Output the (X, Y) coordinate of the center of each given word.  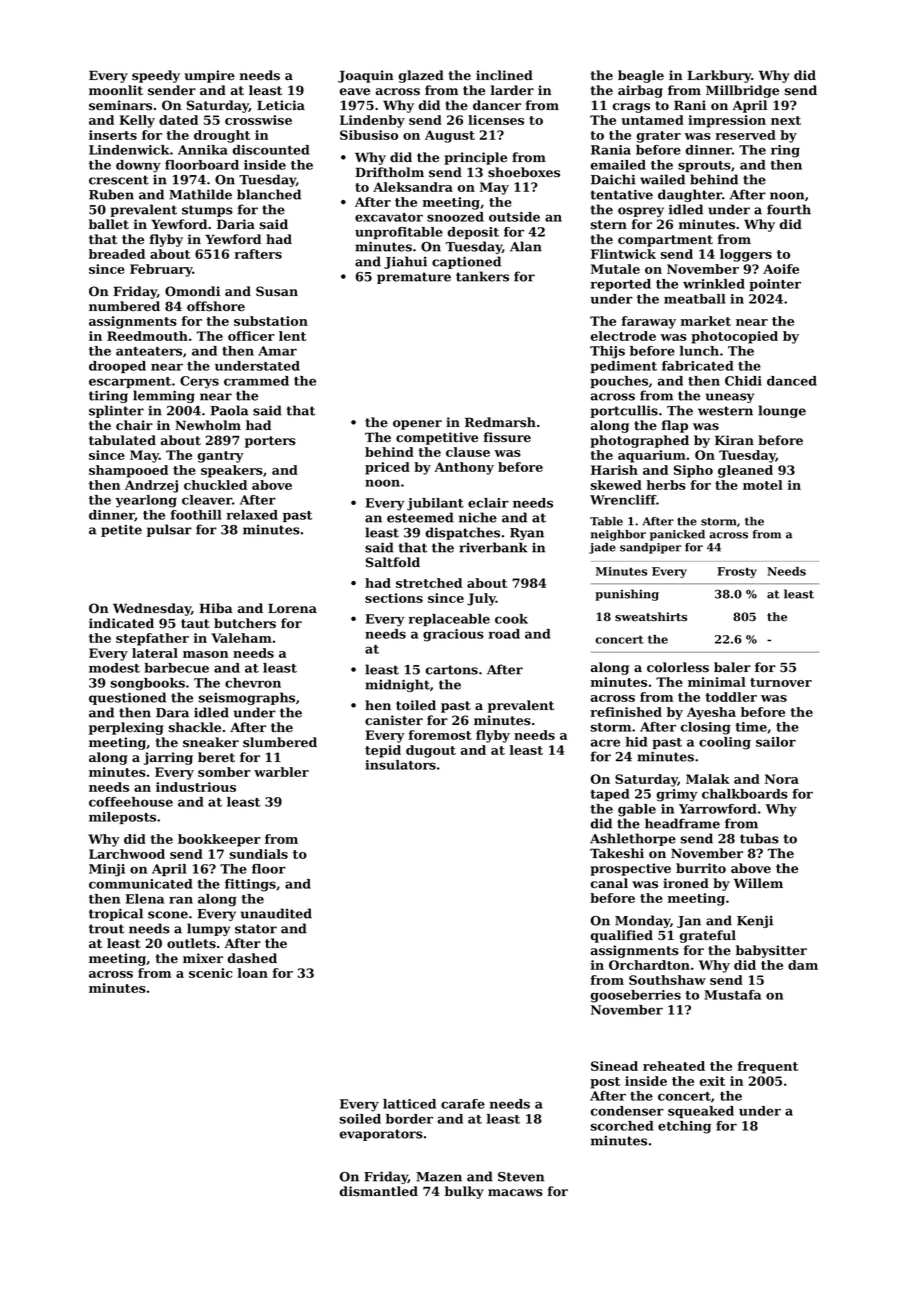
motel (763, 485)
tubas (759, 838)
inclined (504, 75)
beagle (641, 76)
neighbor (618, 535)
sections (394, 598)
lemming (164, 396)
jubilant (435, 504)
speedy (156, 76)
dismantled (379, 1191)
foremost (440, 735)
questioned (127, 698)
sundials (258, 854)
